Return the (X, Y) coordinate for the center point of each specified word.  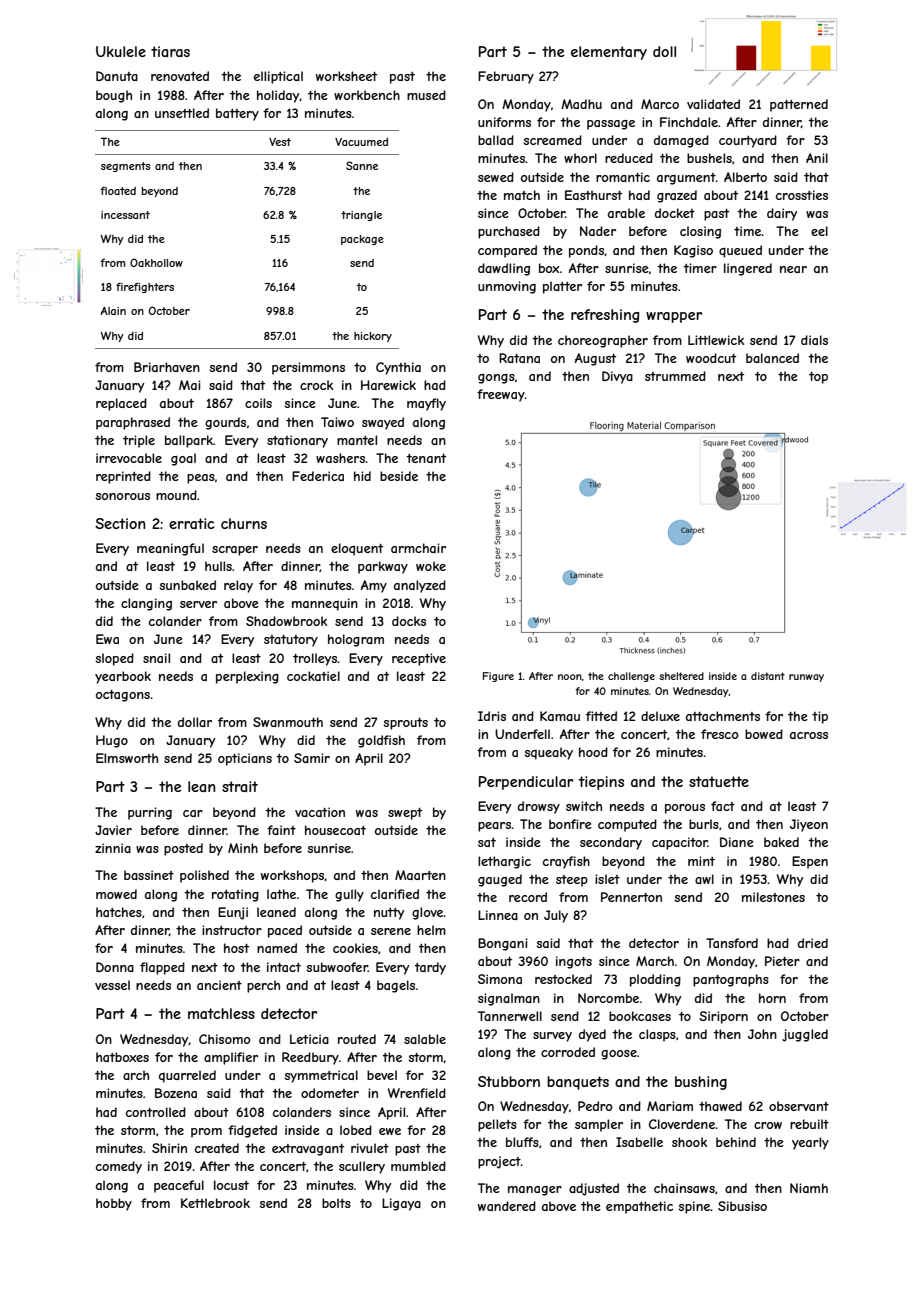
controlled (156, 1112)
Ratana (519, 358)
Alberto (745, 177)
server (198, 604)
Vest (280, 142)
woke (431, 566)
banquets (578, 1083)
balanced (772, 358)
